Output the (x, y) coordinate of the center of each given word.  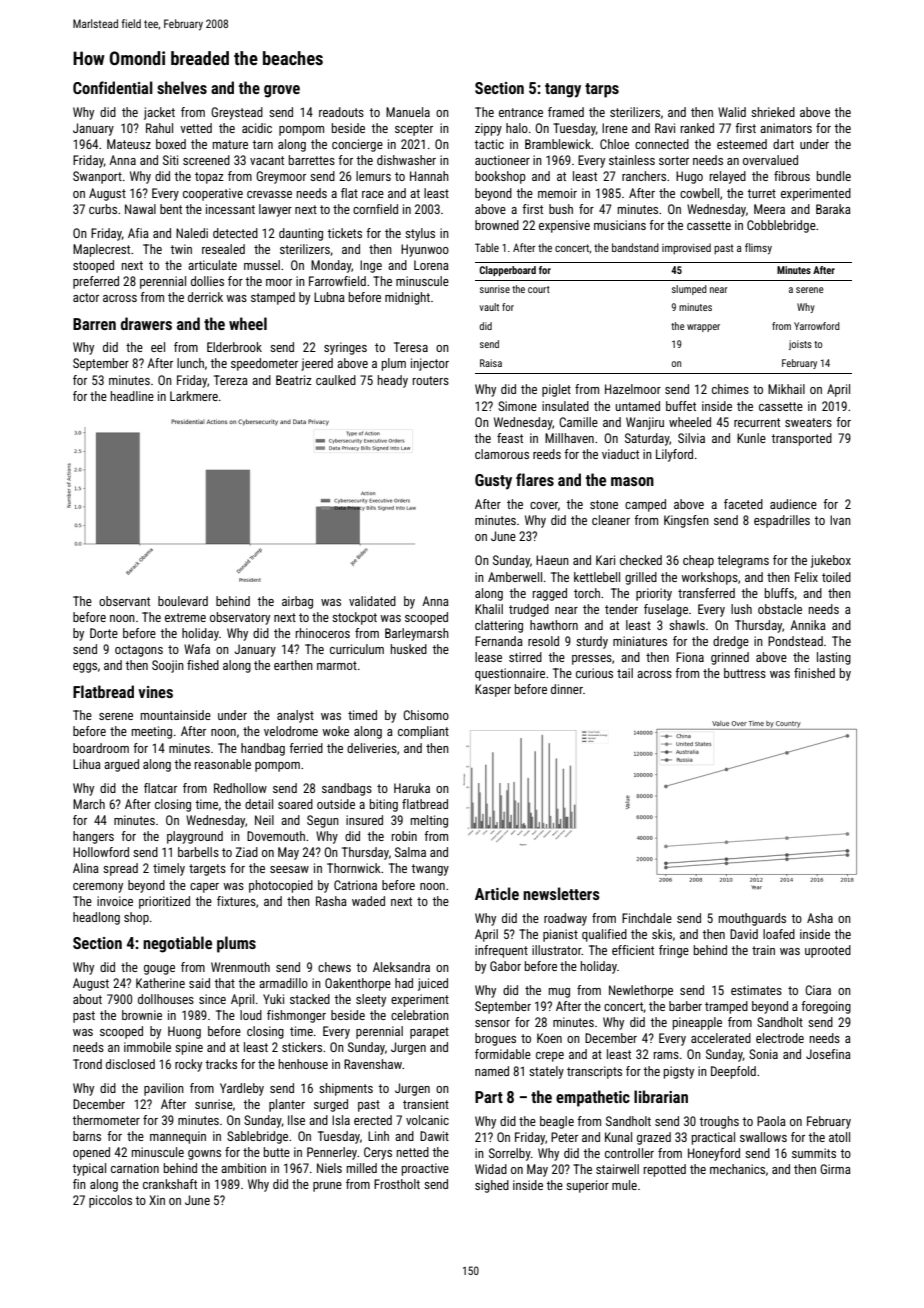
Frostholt (397, 1184)
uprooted (828, 951)
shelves (182, 87)
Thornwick (354, 868)
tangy (563, 90)
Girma (835, 1169)
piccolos (110, 1201)
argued (121, 765)
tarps (602, 90)
